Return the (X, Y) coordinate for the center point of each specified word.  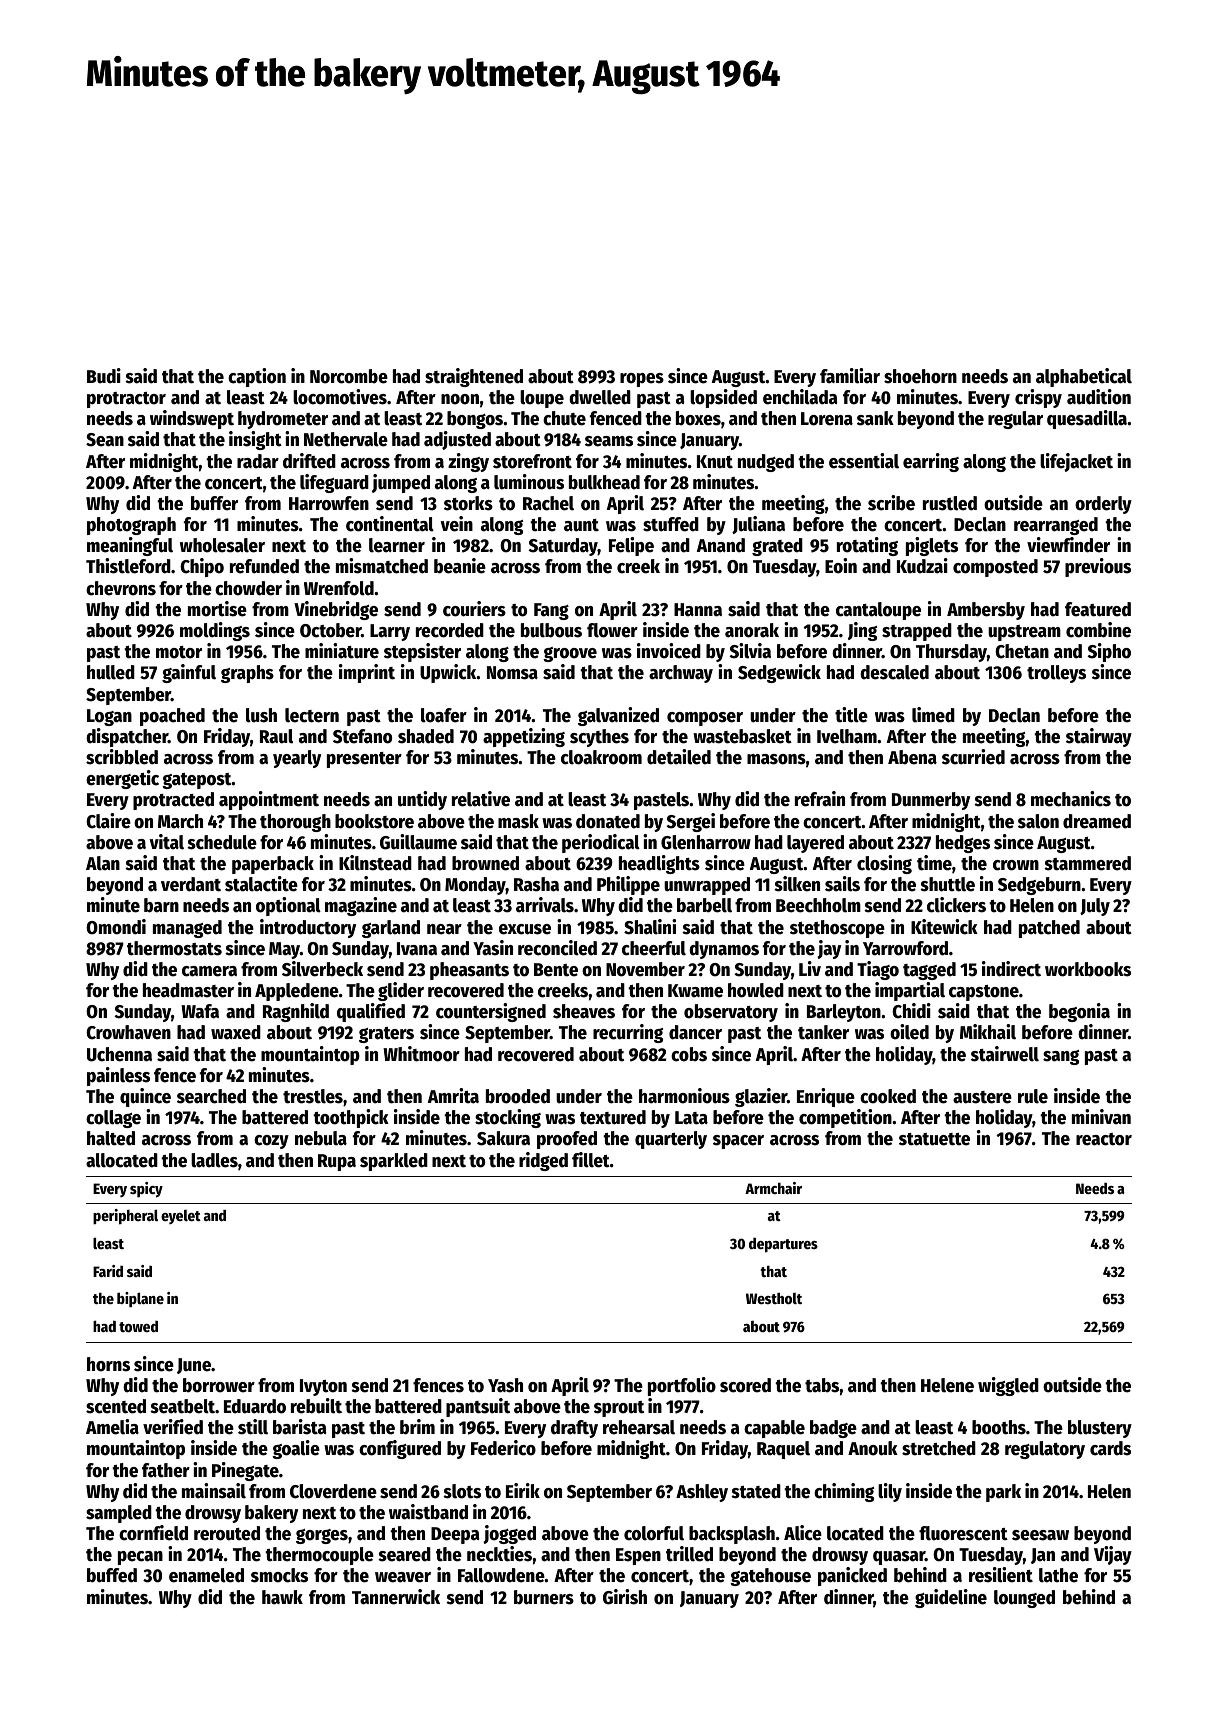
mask (518, 821)
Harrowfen (329, 503)
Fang (551, 611)
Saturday (563, 547)
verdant (191, 884)
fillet (591, 1160)
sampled (119, 1514)
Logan (109, 717)
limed (933, 715)
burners (544, 1597)
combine (1098, 630)
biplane (140, 1299)
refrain (820, 799)
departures (783, 1245)
